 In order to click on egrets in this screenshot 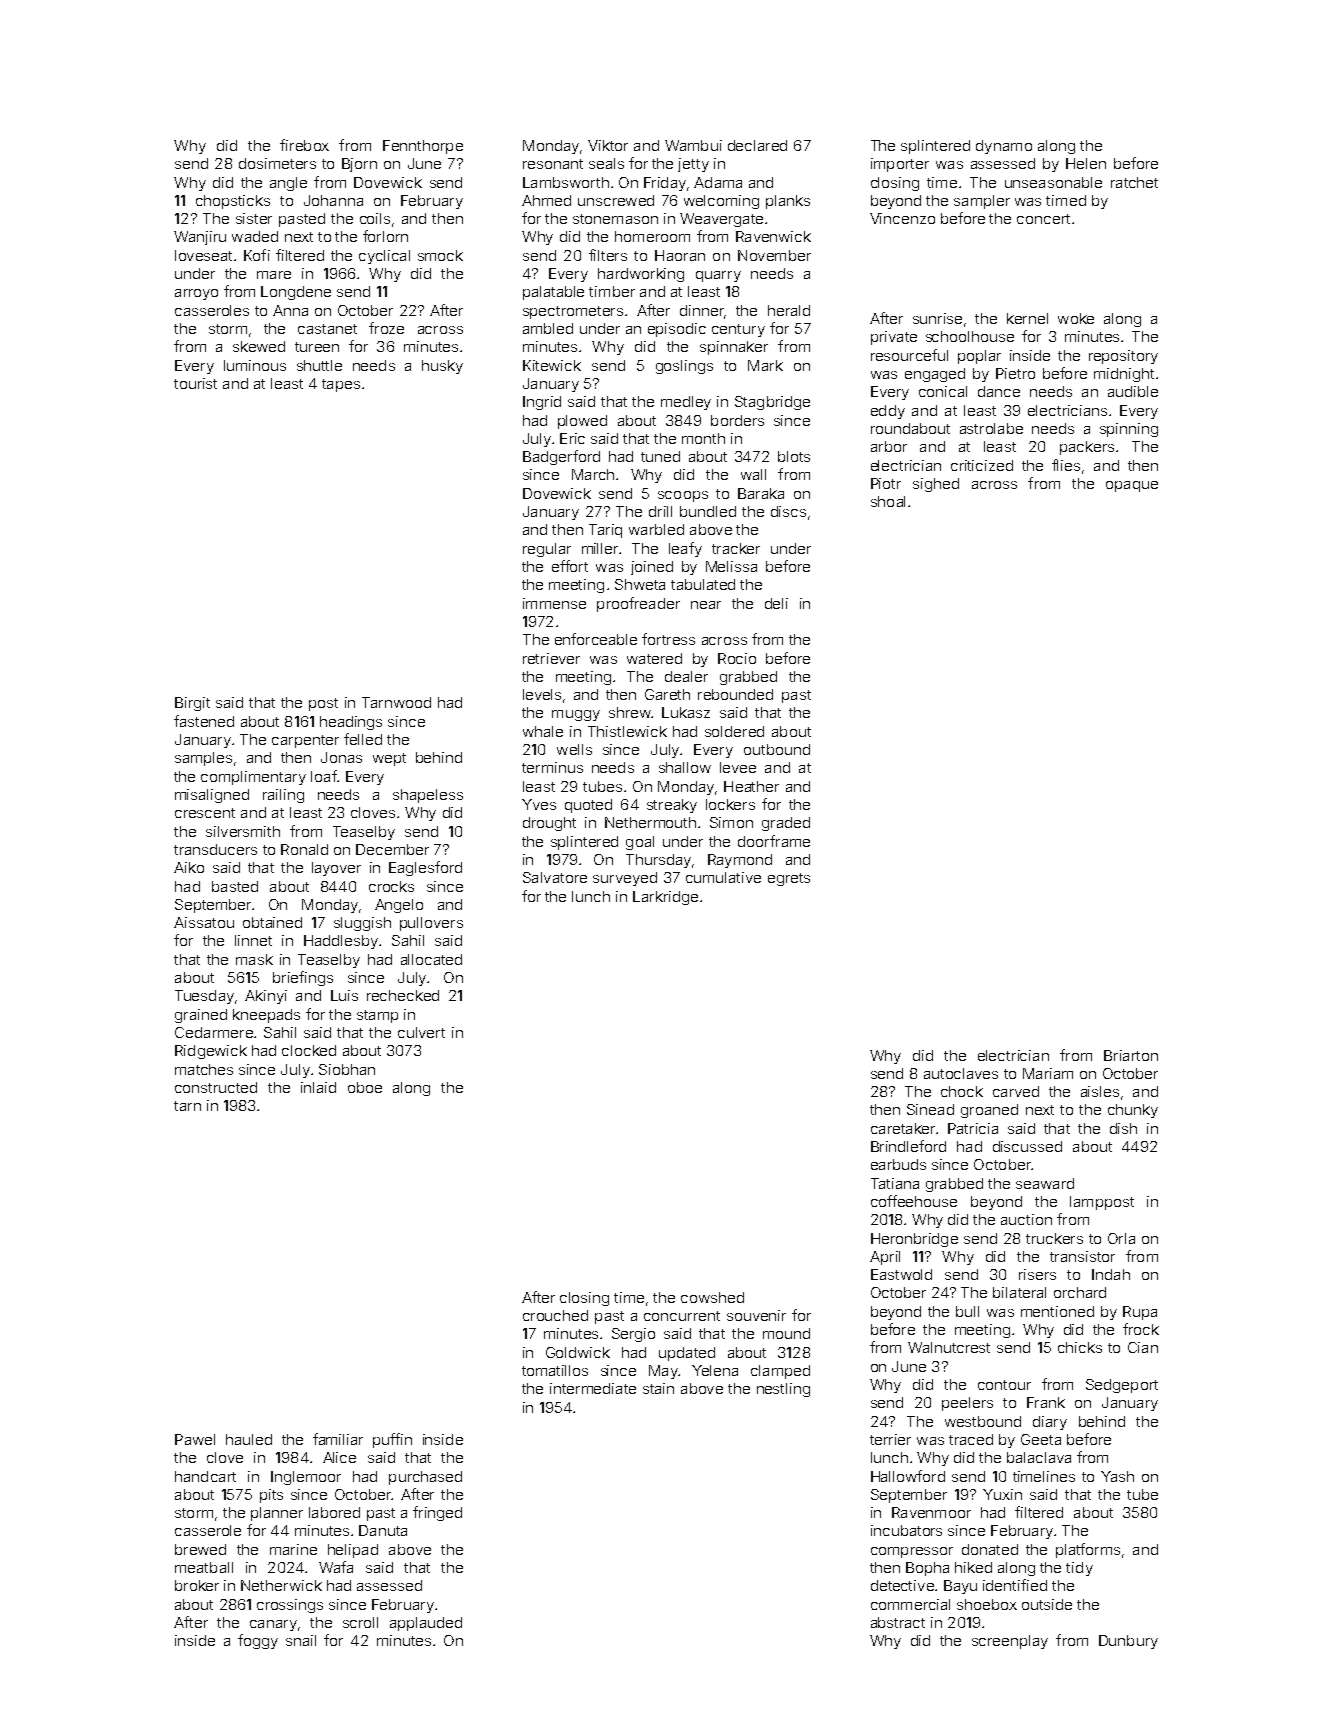, I will do `click(789, 879)`.
